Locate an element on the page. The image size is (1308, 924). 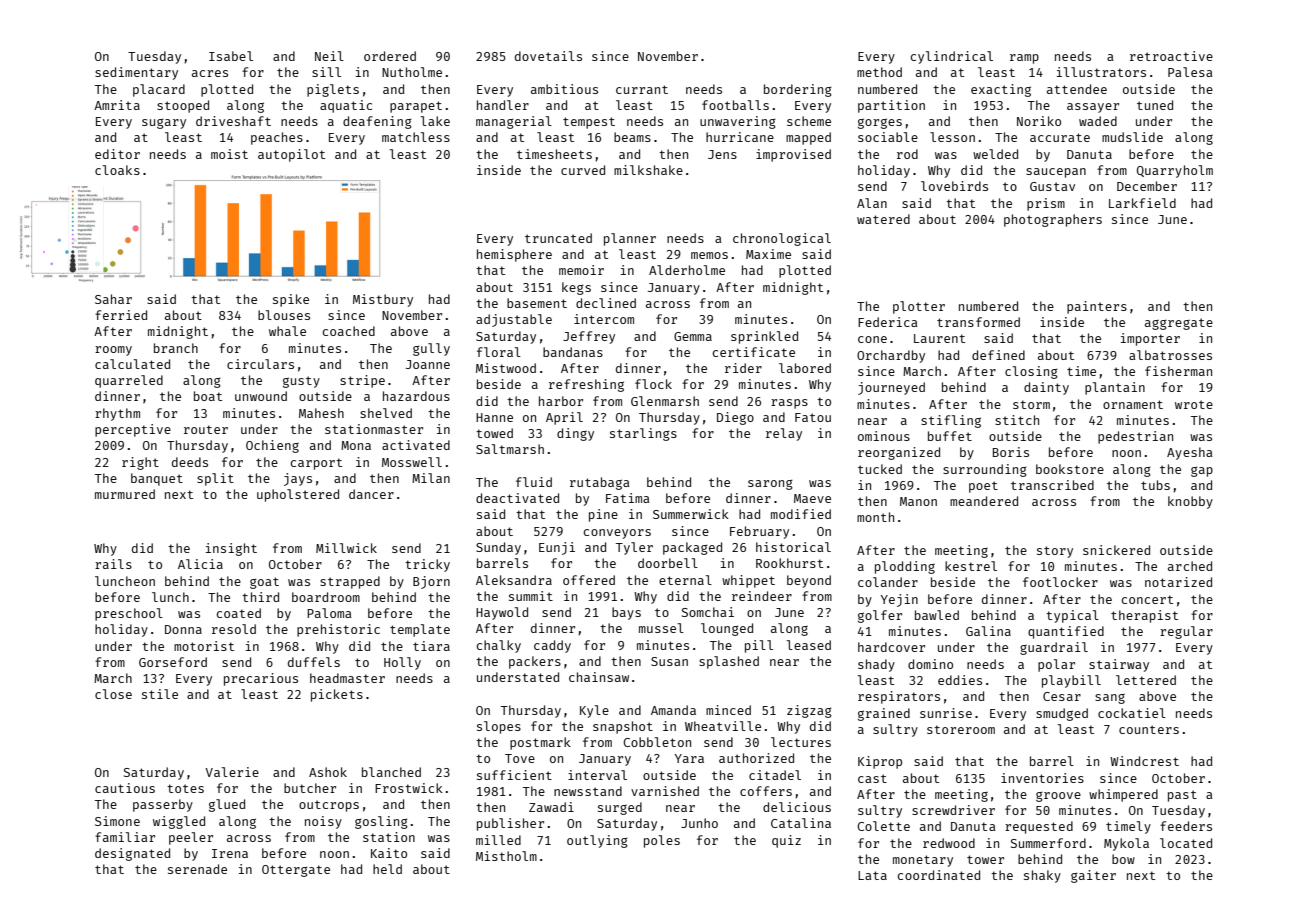
cloaks is located at coordinates (117, 170).
